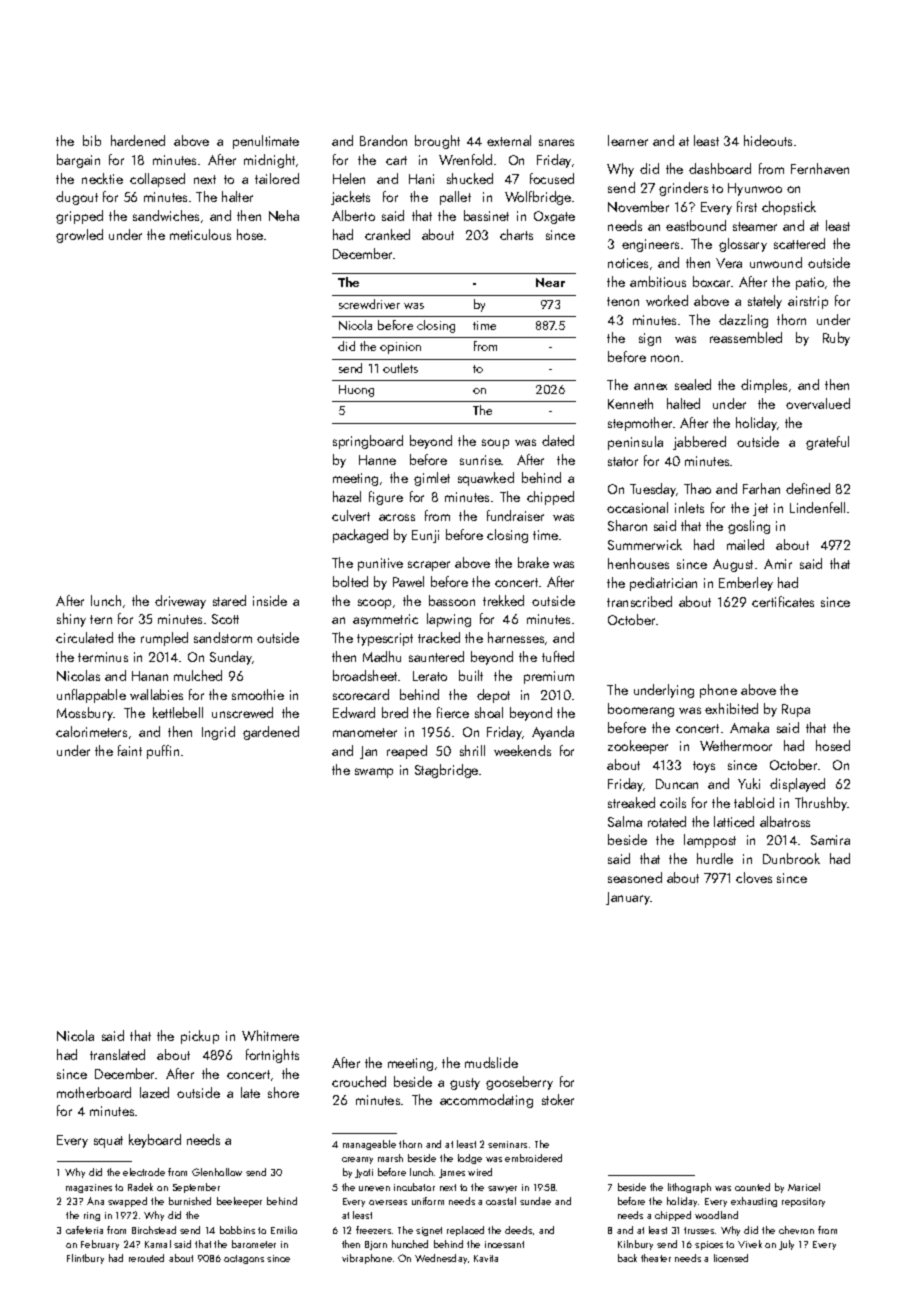 The image size is (908, 1316). What do you see at coordinates (374, 773) in the screenshot?
I see `swamp` at bounding box center [374, 773].
